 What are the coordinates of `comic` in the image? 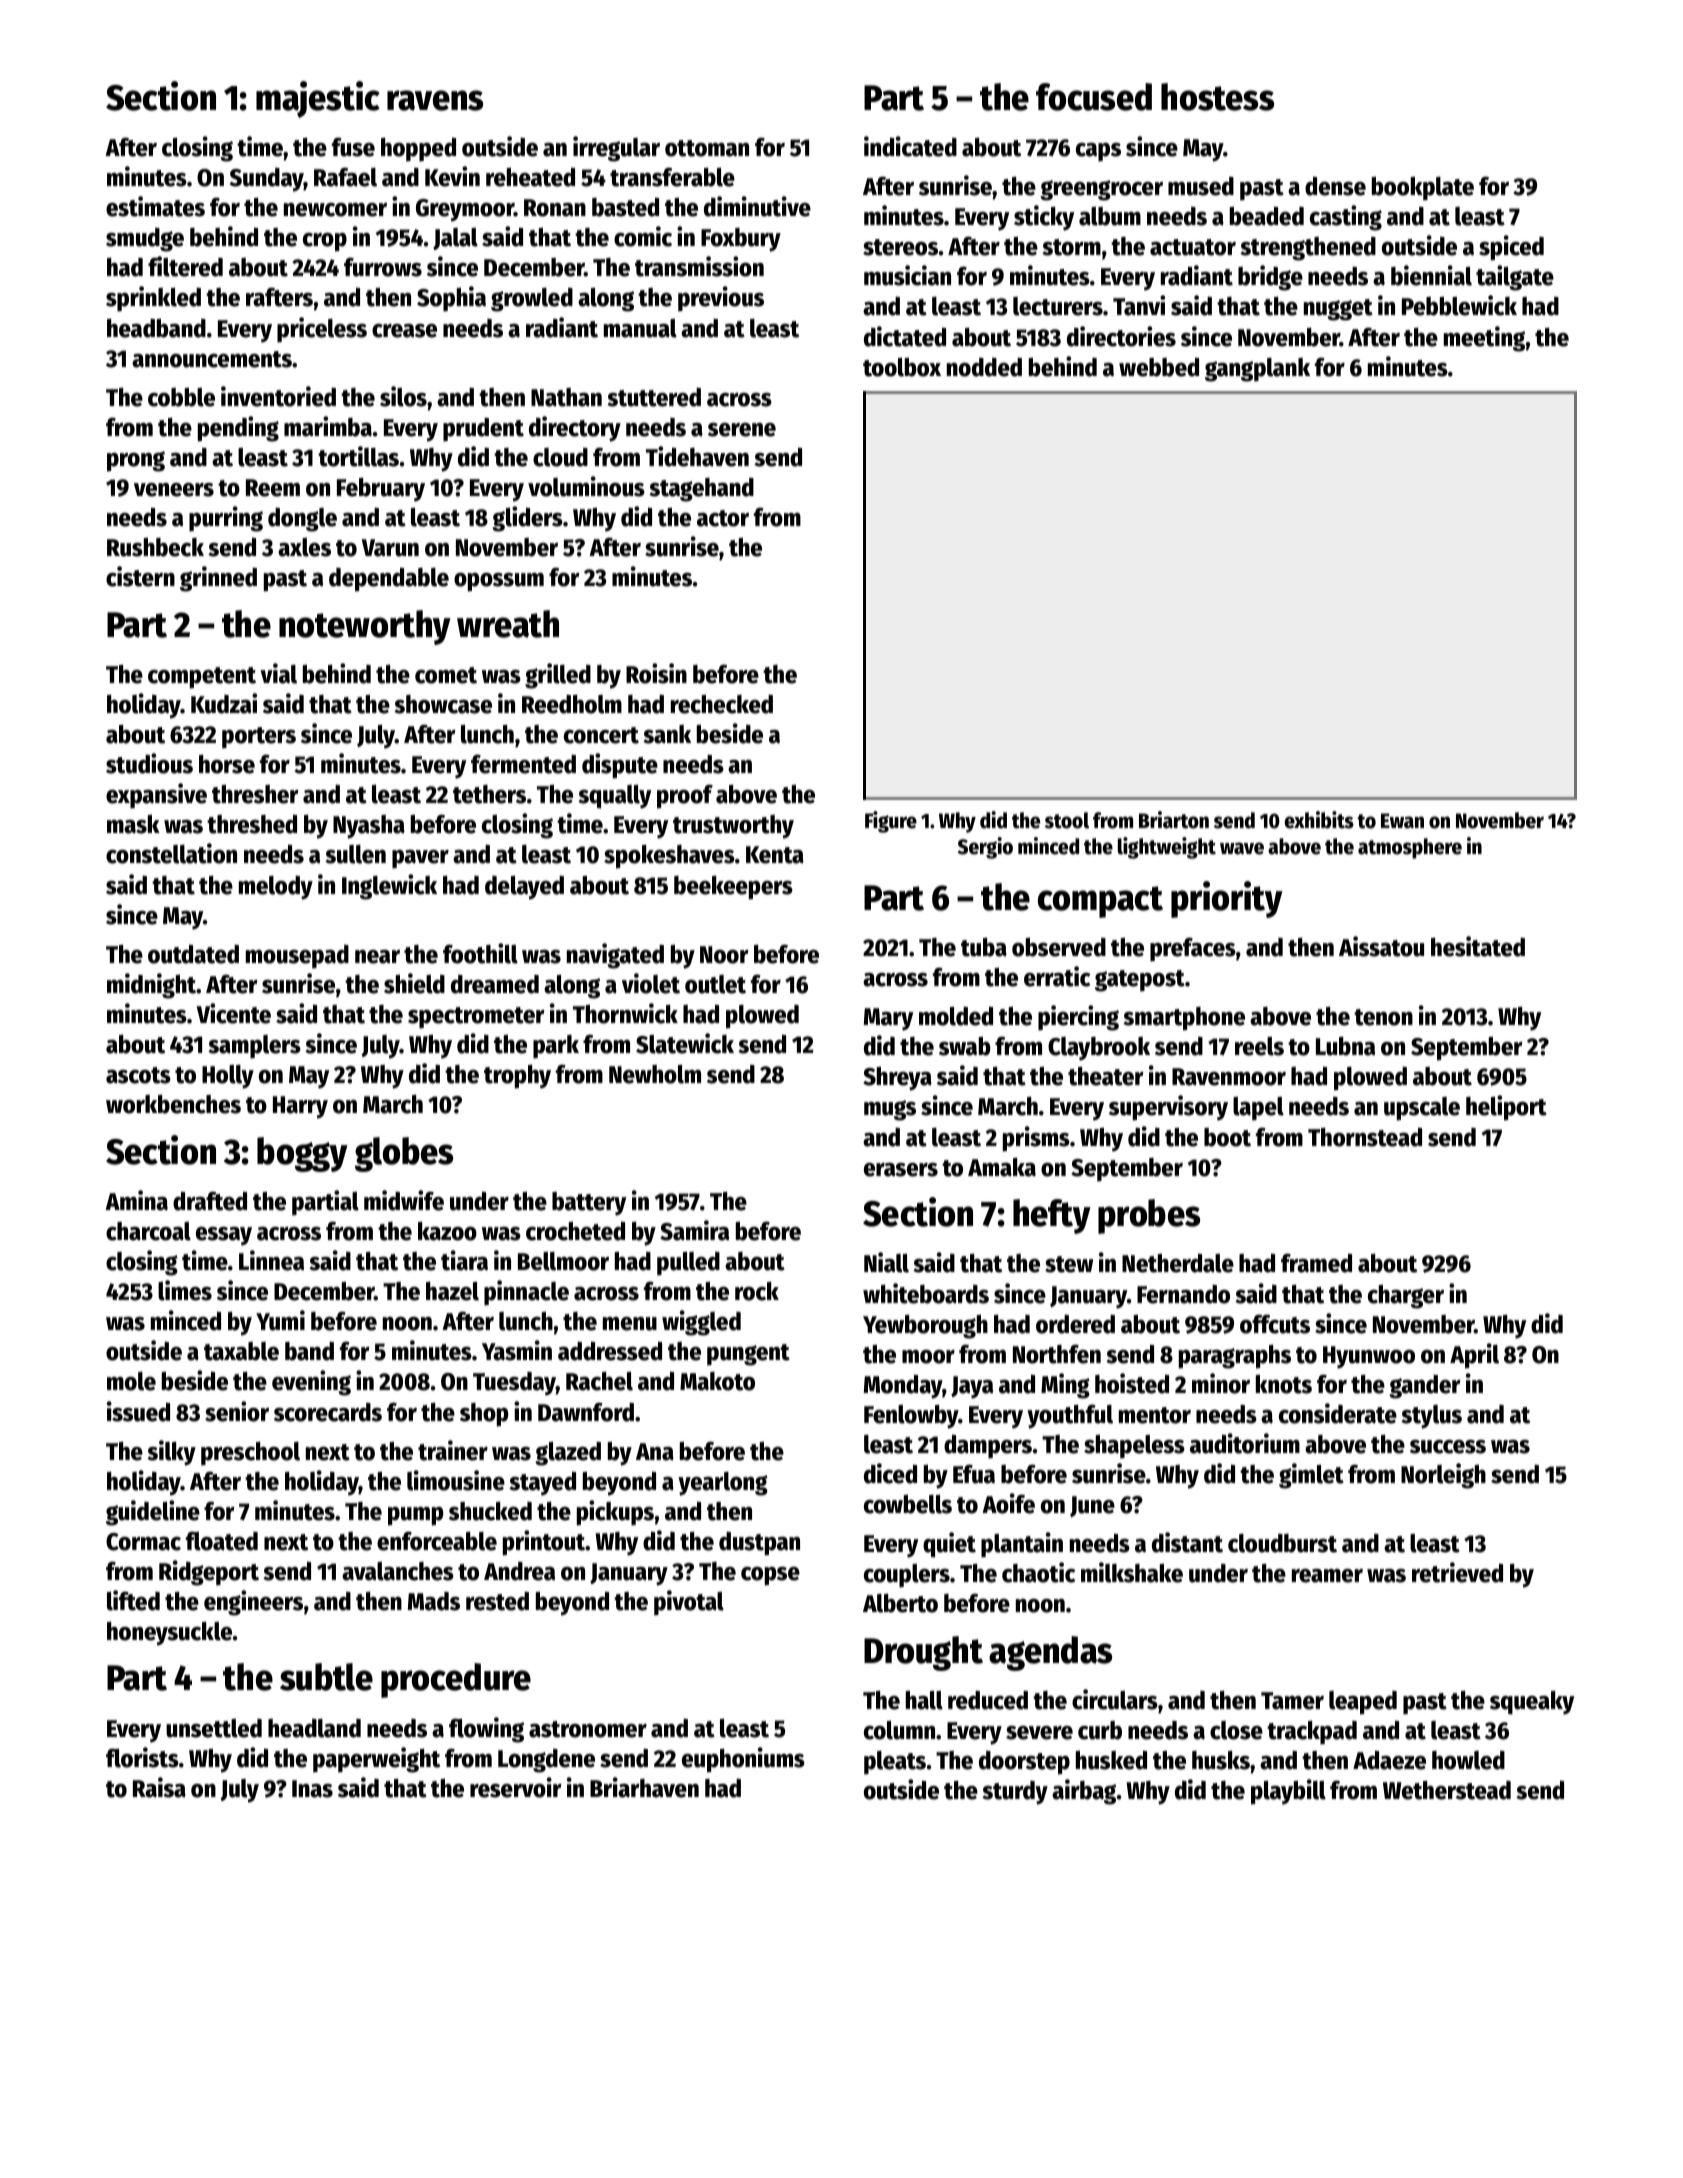 It's located at (643, 236).
